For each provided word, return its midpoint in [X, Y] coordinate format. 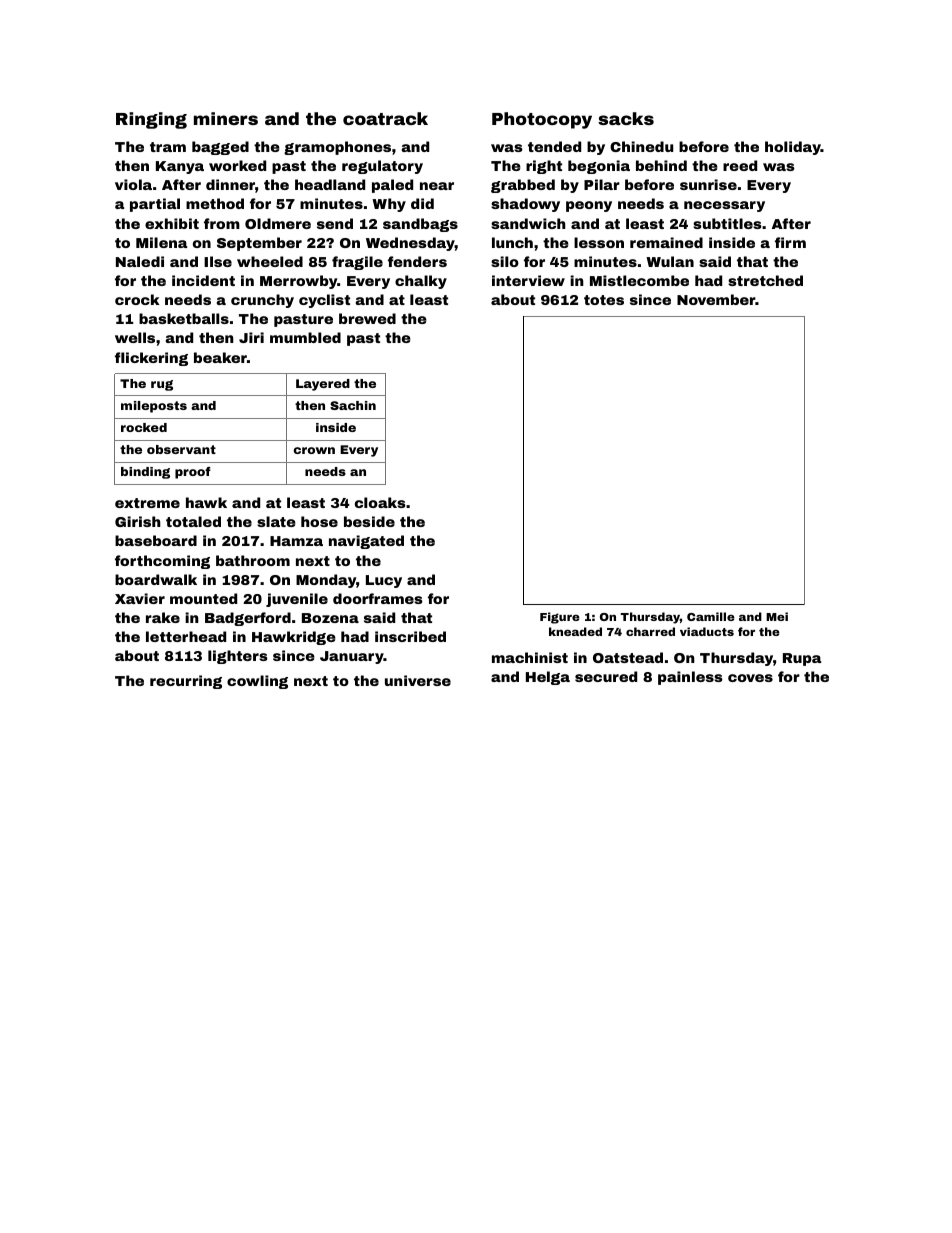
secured [606, 676]
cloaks [380, 502]
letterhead [186, 636]
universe [418, 680]
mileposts [154, 407]
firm [790, 242]
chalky [421, 282]
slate [276, 521]
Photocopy [542, 120]
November [716, 299]
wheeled [270, 261]
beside [369, 521]
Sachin [353, 405]
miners [226, 118]
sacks [626, 118]
